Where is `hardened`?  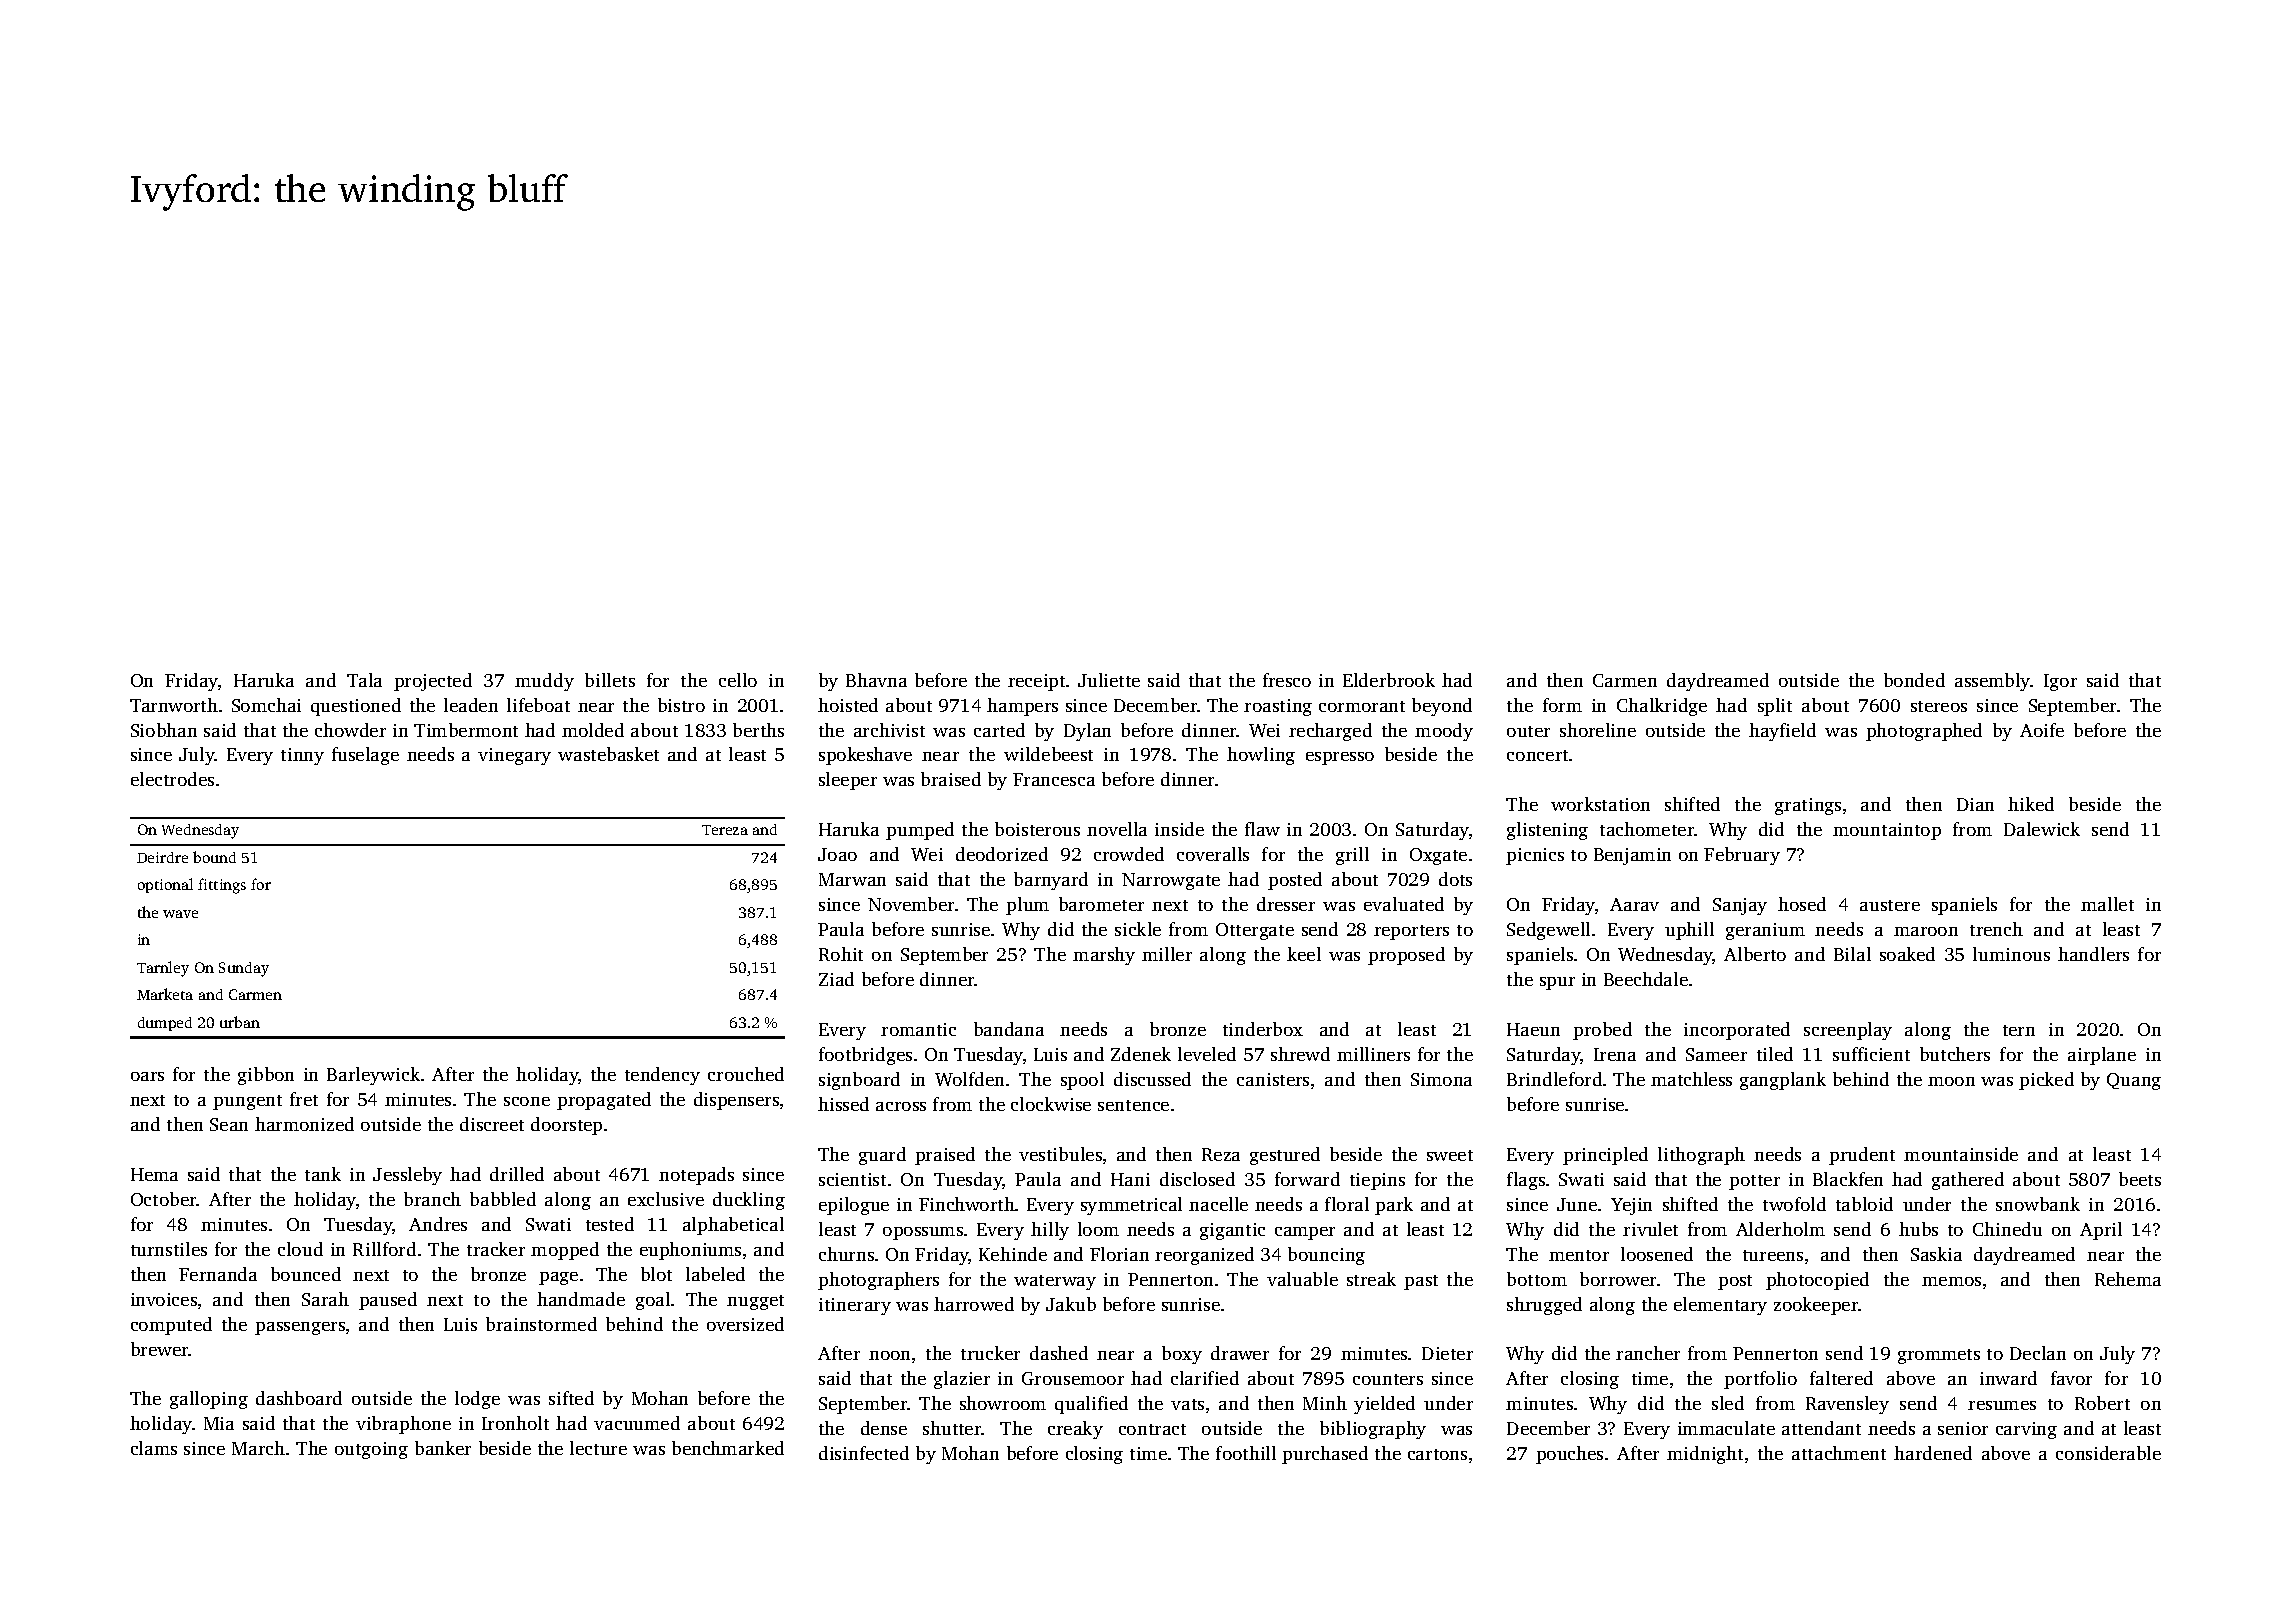
hardened is located at coordinates (1933, 1453).
